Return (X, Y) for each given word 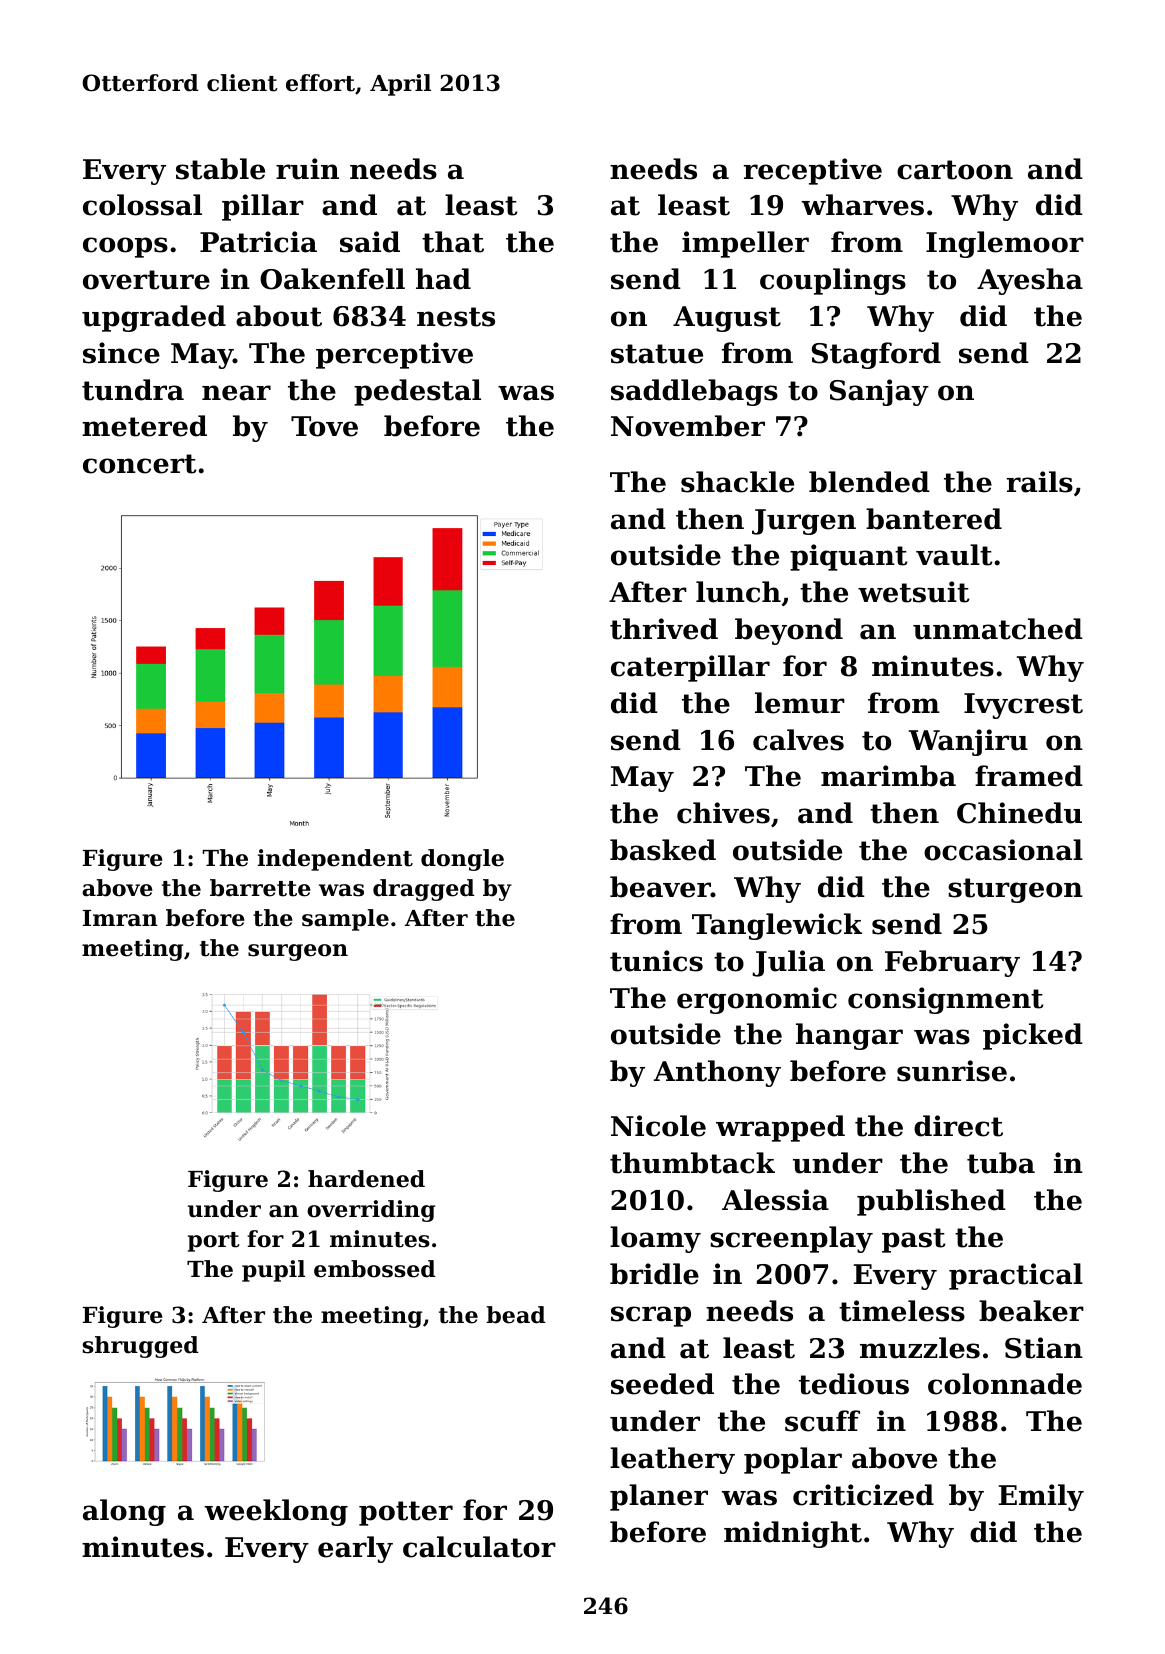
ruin (307, 169)
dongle (462, 860)
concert (139, 464)
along (124, 1512)
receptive (813, 171)
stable (220, 169)
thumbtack (692, 1163)
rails (1040, 482)
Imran (120, 918)
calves (798, 740)
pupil (273, 1271)
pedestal (417, 392)
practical (1016, 1276)
